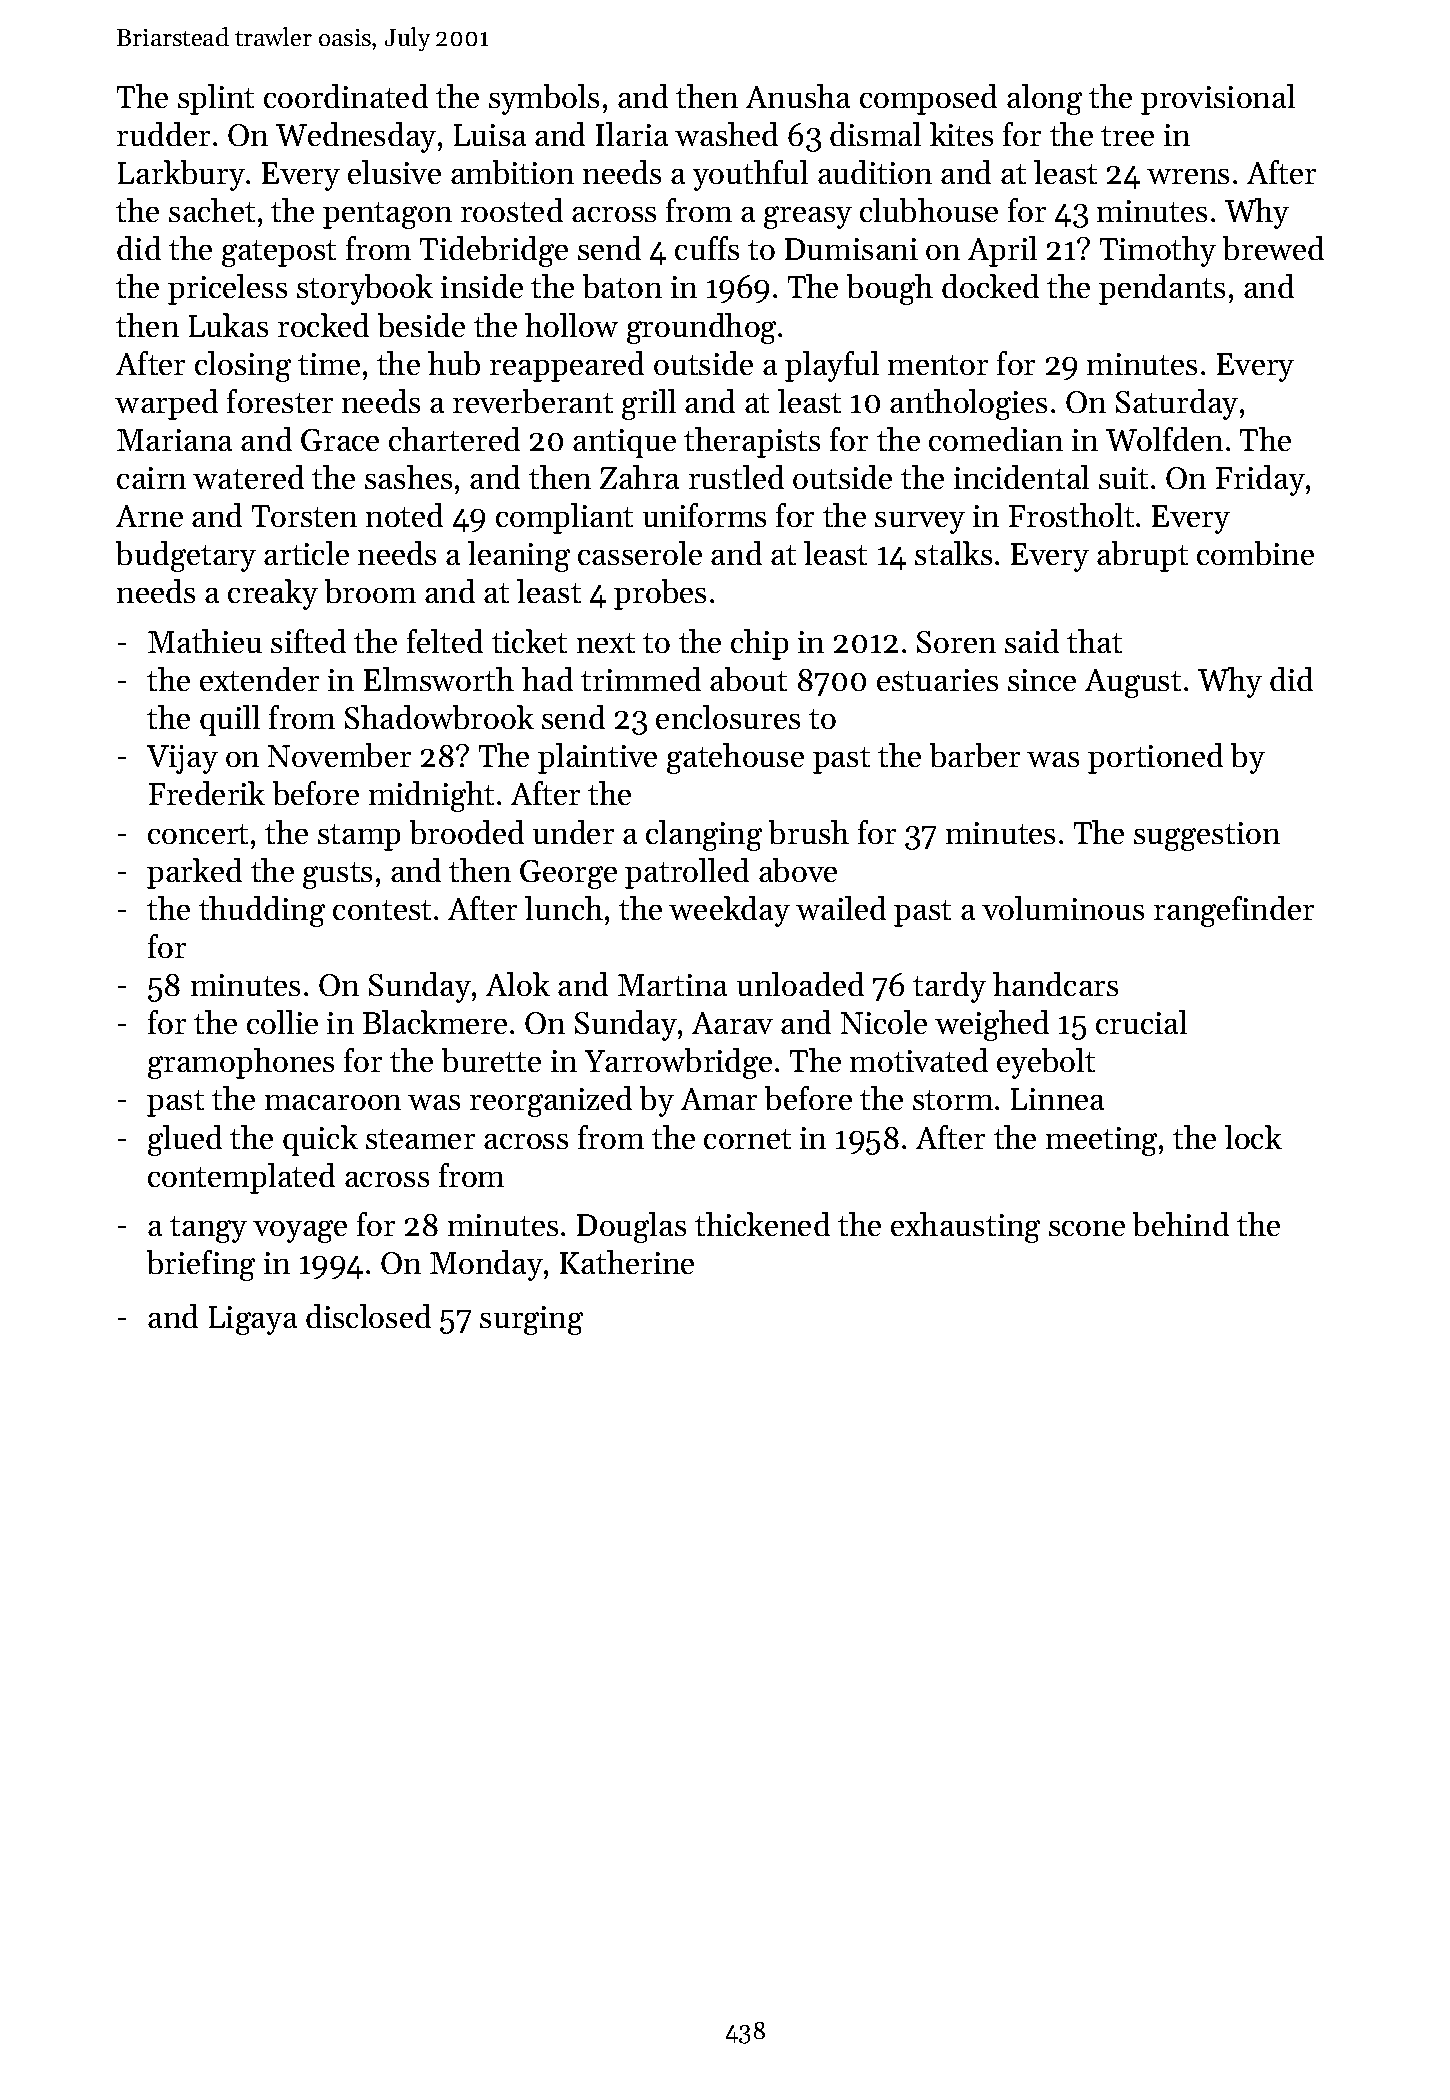 The image size is (1450, 2100). Describe the element at coordinates (544, 99) in the image. I see `symbols` at that location.
